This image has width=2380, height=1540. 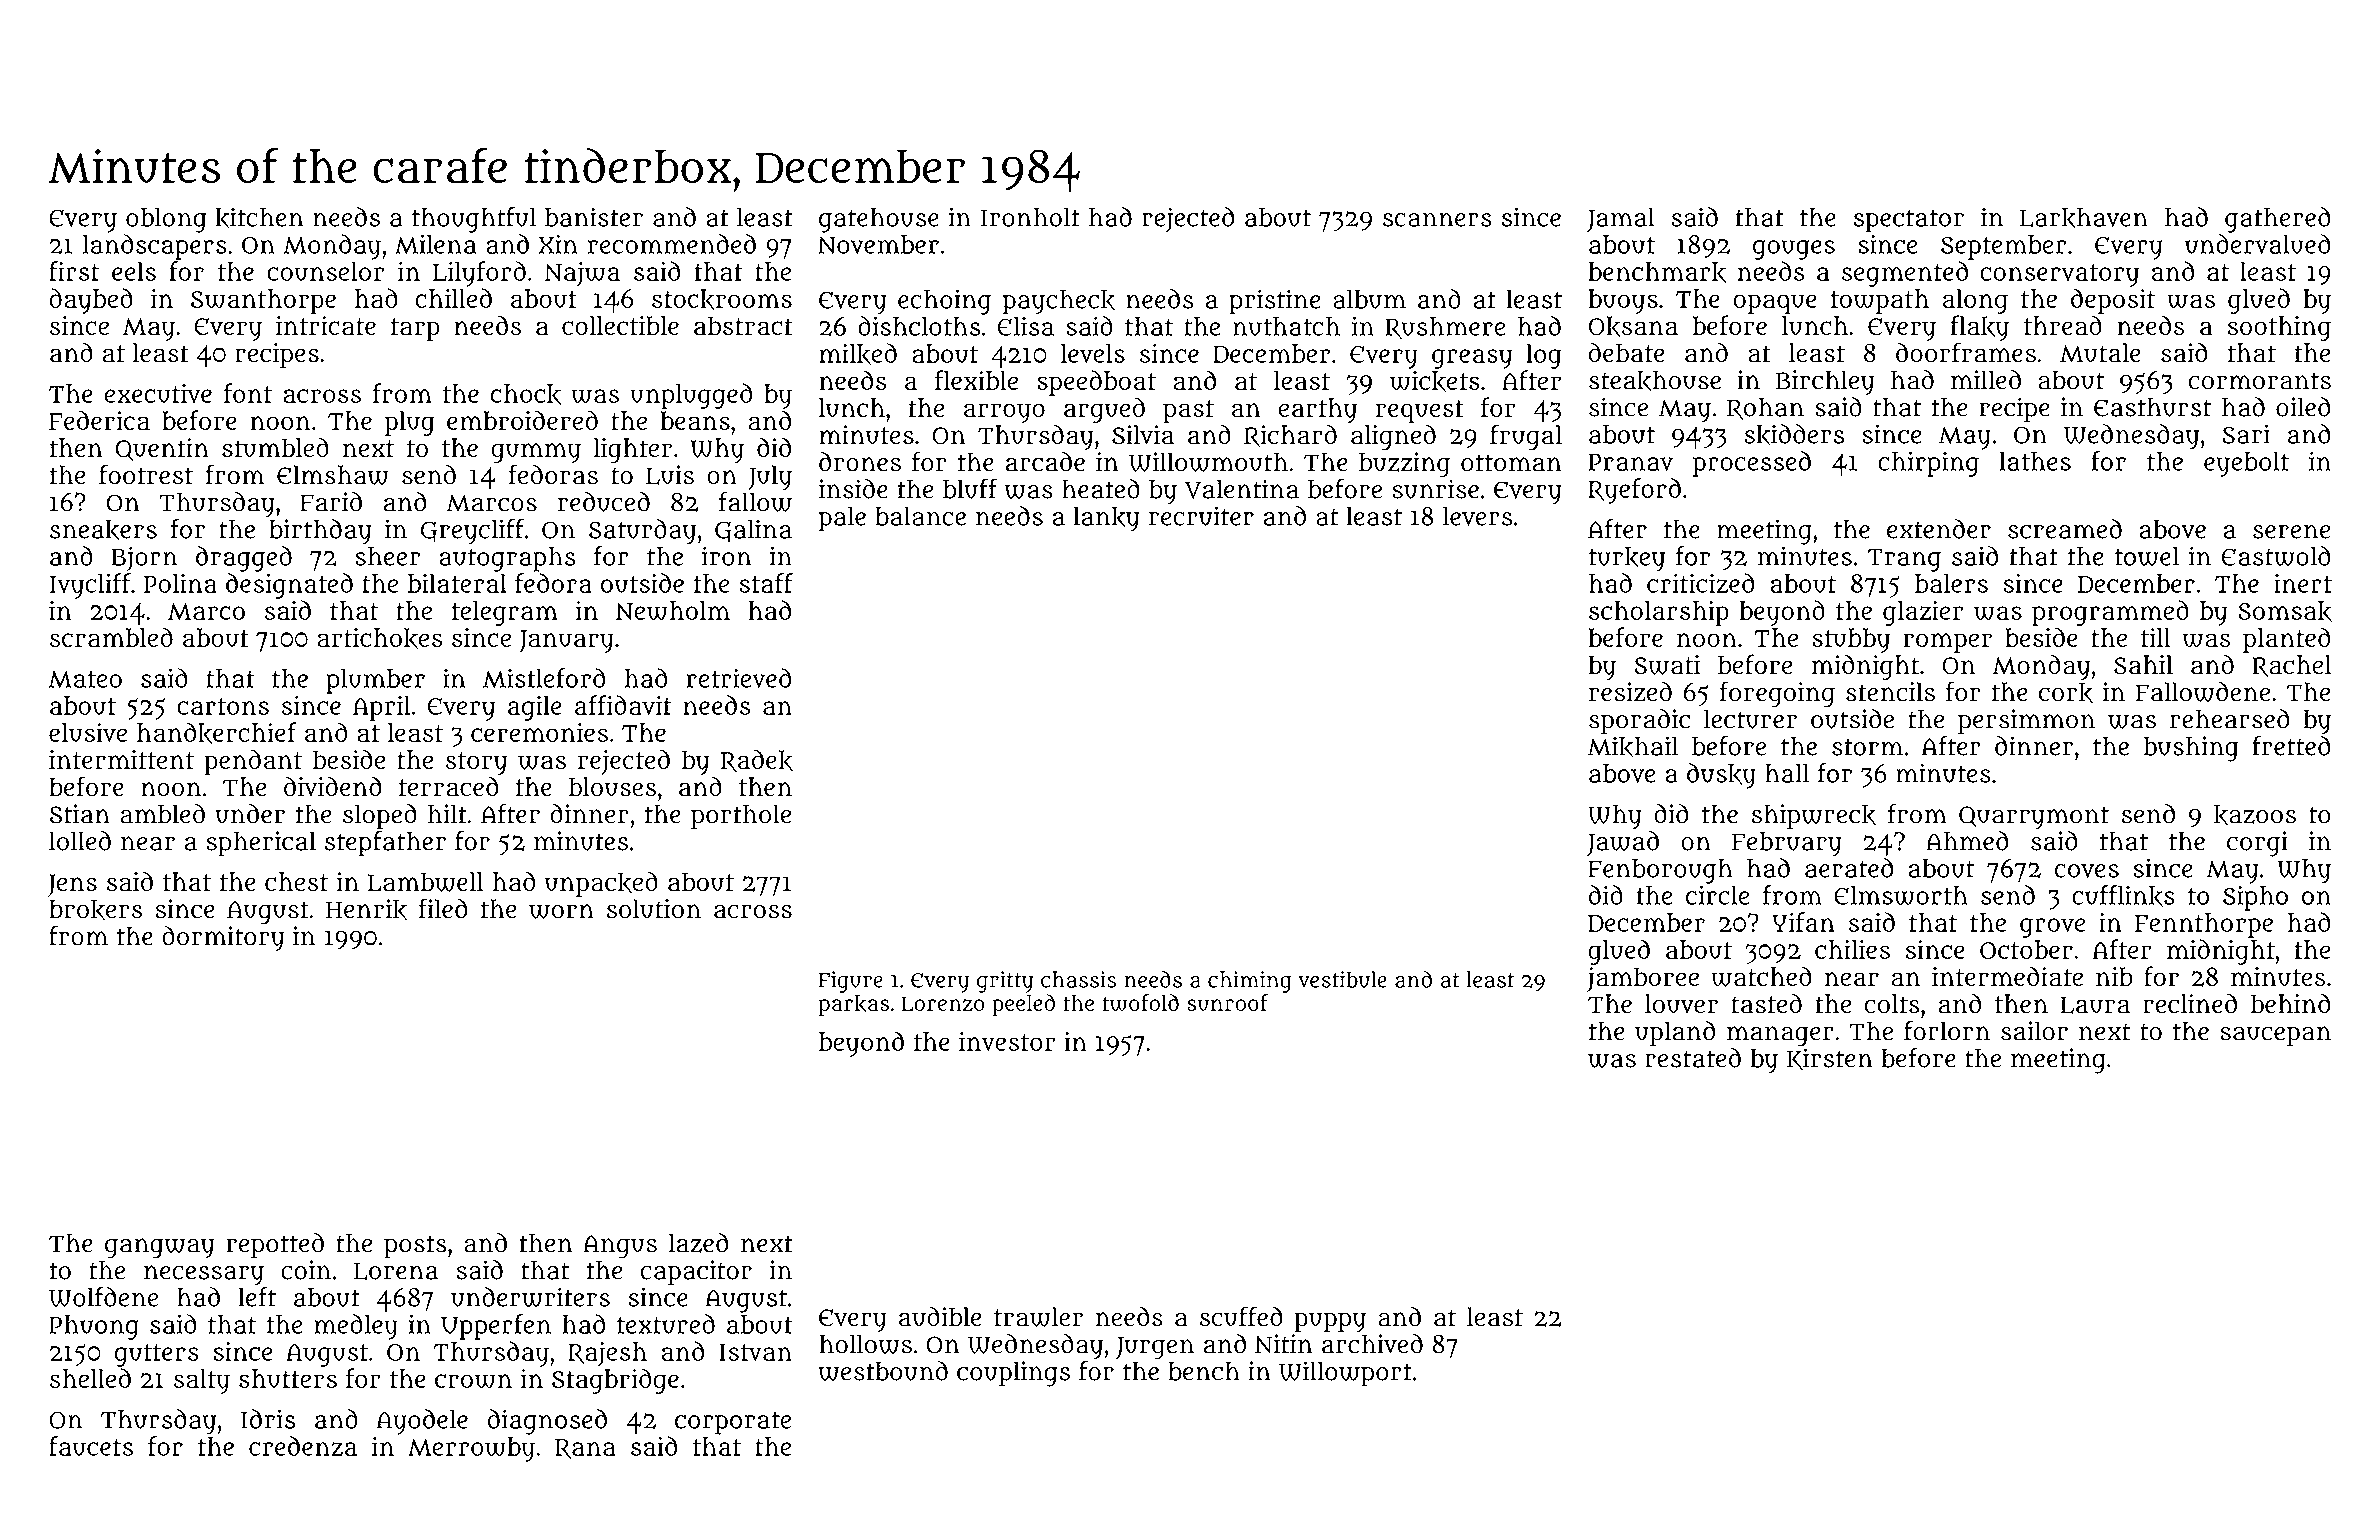 I want to click on kitchen, so click(x=259, y=218).
